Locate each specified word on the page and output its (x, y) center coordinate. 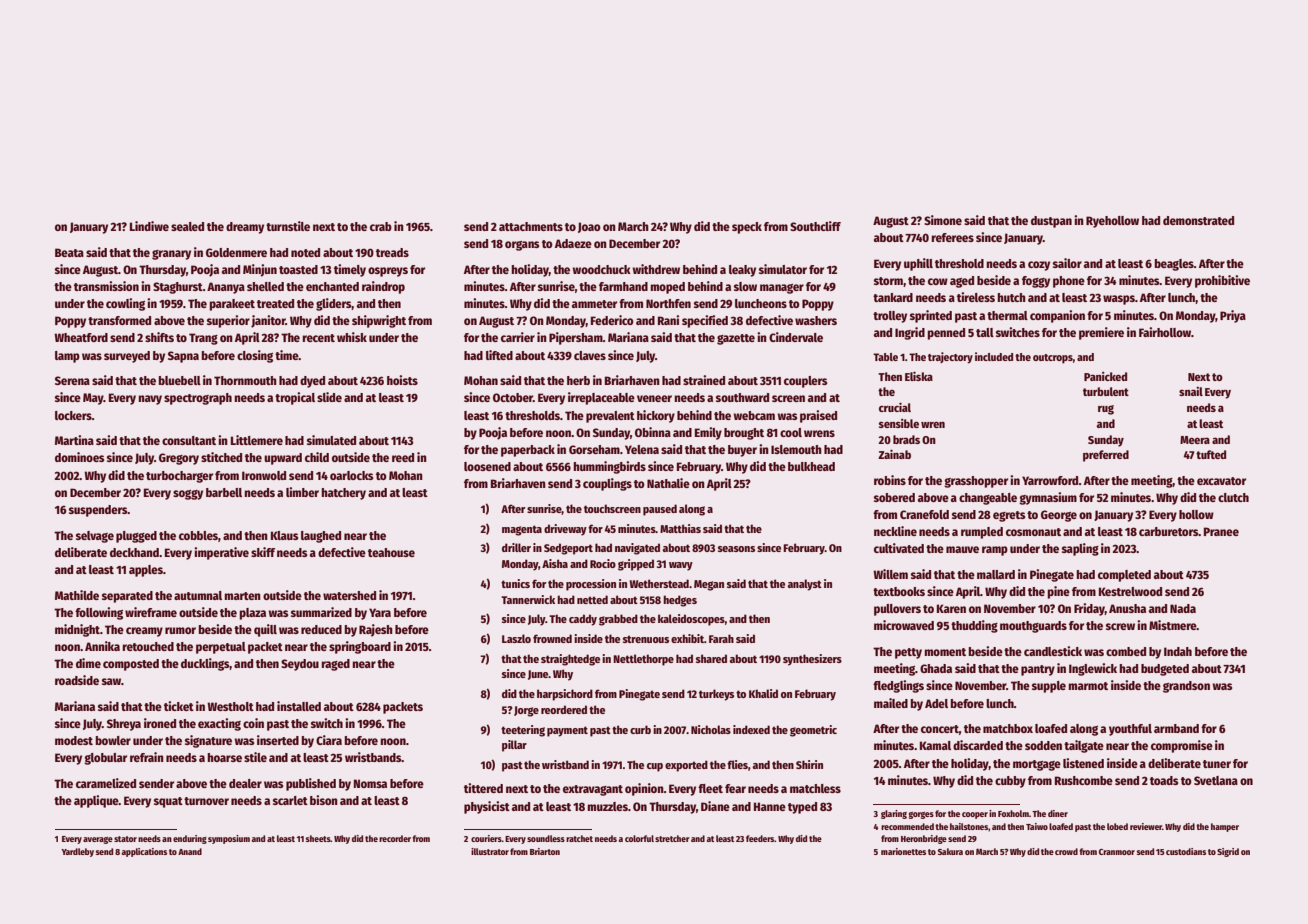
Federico (612, 320)
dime (88, 663)
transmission (106, 286)
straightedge (570, 660)
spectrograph (198, 399)
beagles (1174, 265)
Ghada (936, 668)
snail (1191, 391)
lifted (499, 355)
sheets (318, 838)
